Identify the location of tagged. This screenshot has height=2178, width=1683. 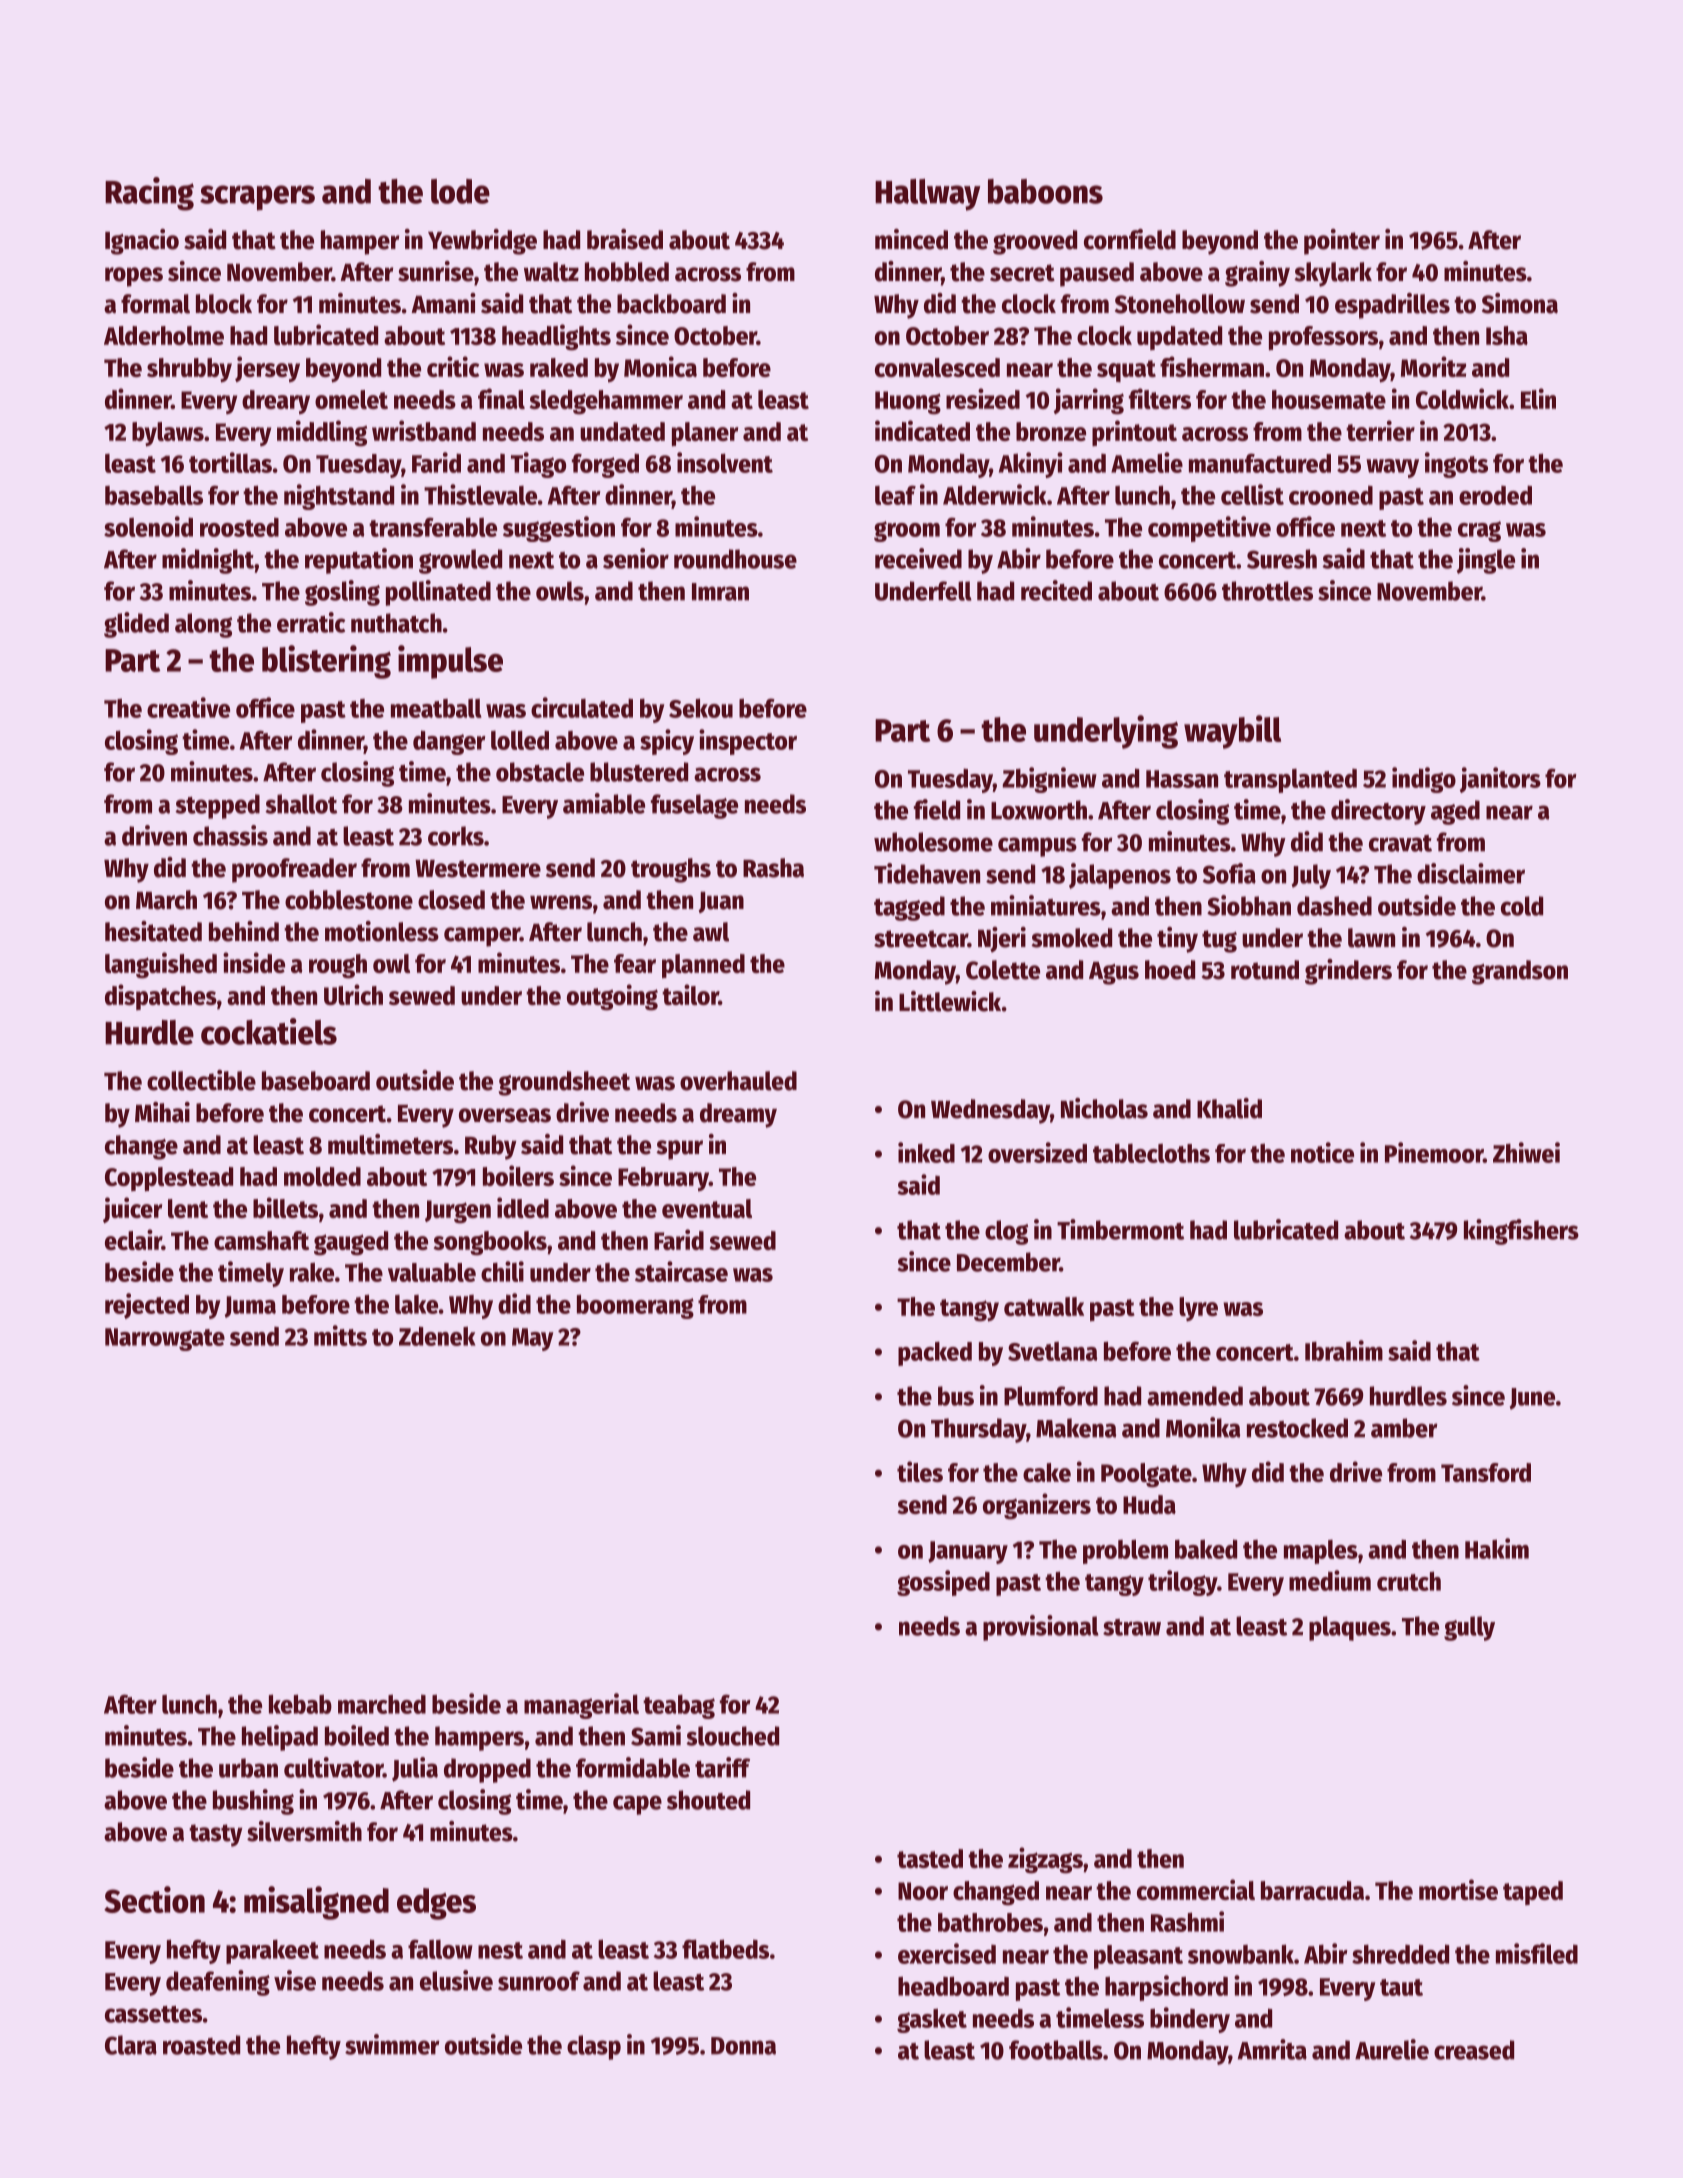
(909, 908).
